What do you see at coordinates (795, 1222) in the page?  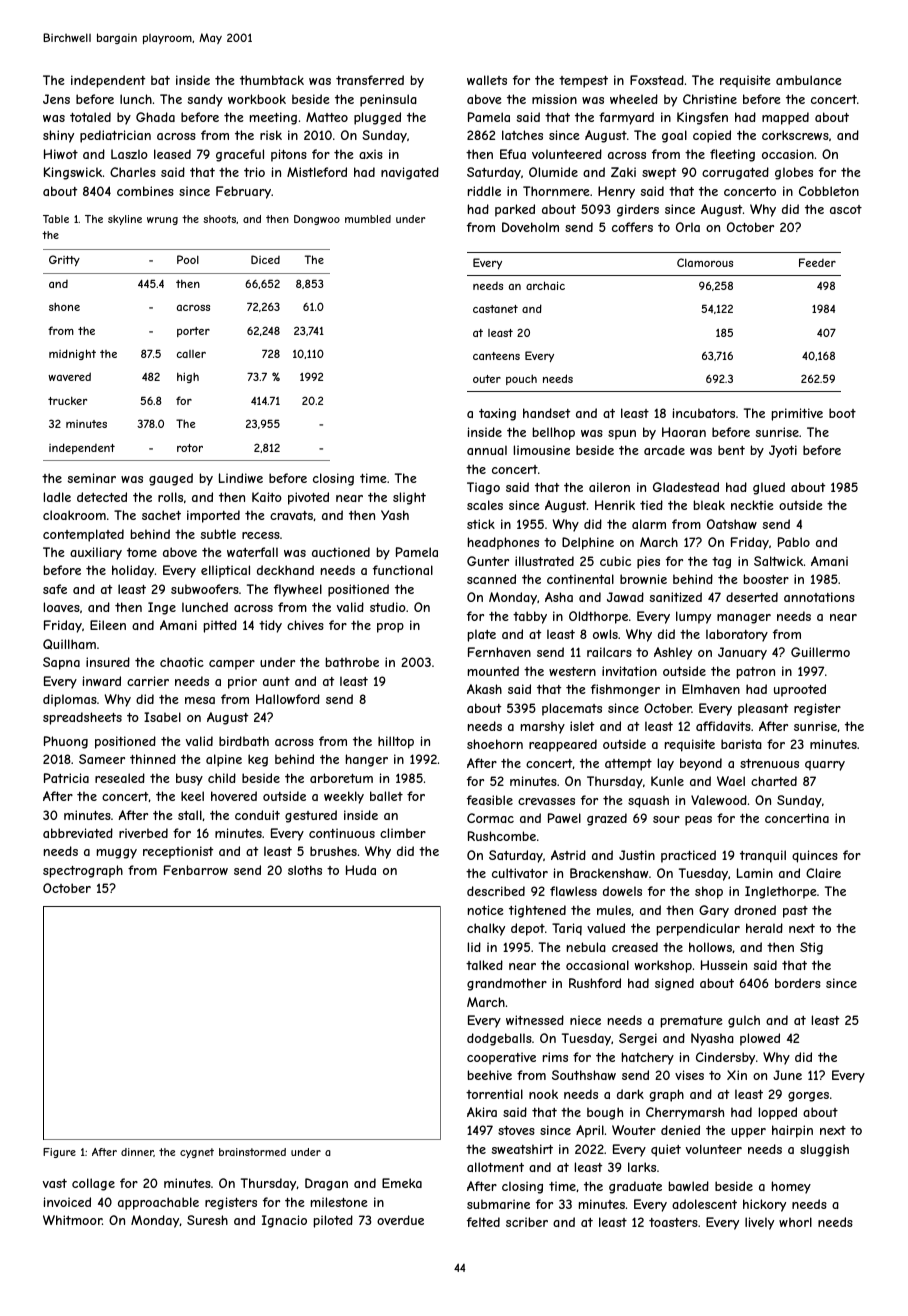 I see `whorl` at bounding box center [795, 1222].
